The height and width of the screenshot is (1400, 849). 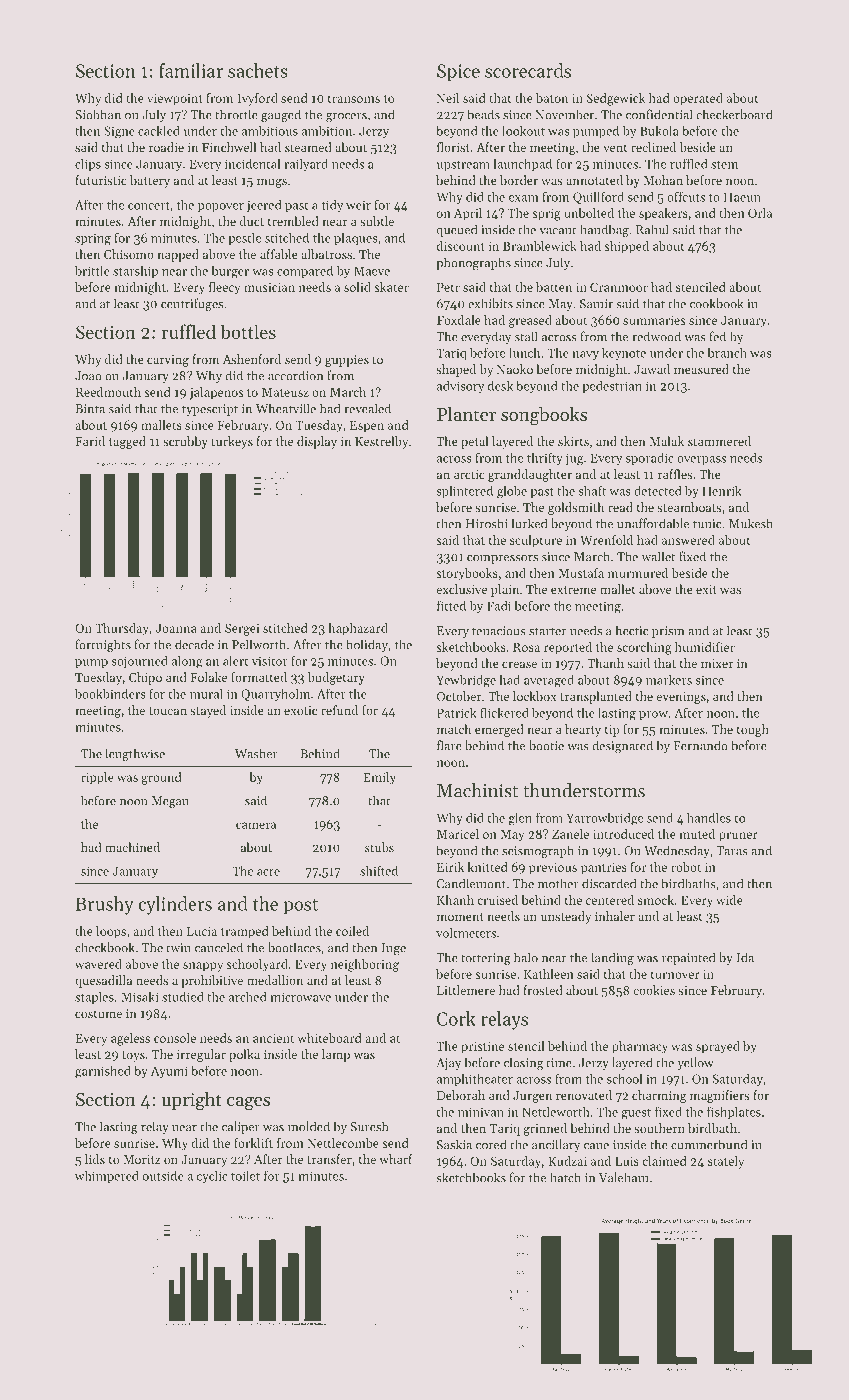 I want to click on Inge, so click(x=393, y=949).
